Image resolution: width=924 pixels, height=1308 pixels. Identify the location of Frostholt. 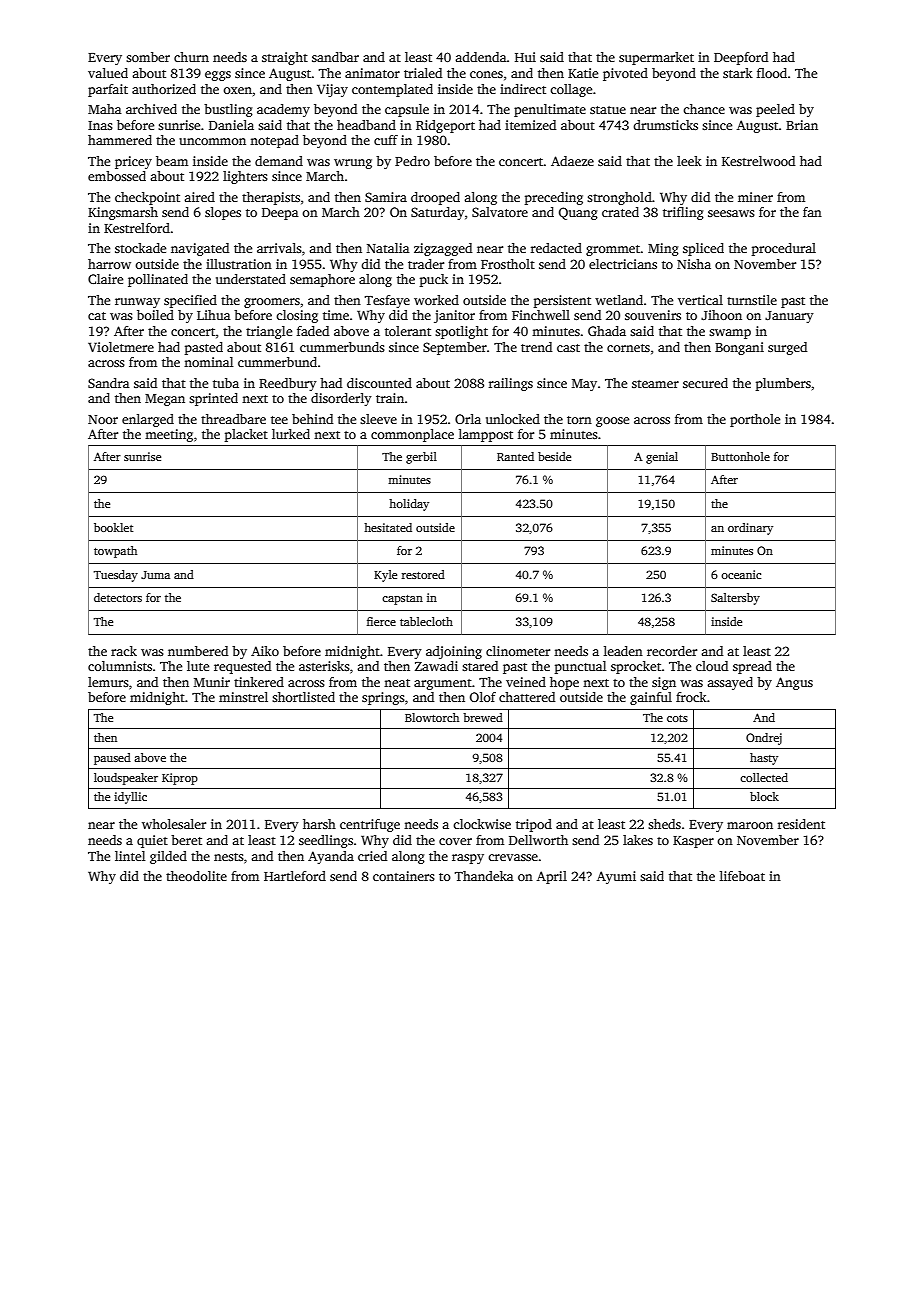
(508, 264).
